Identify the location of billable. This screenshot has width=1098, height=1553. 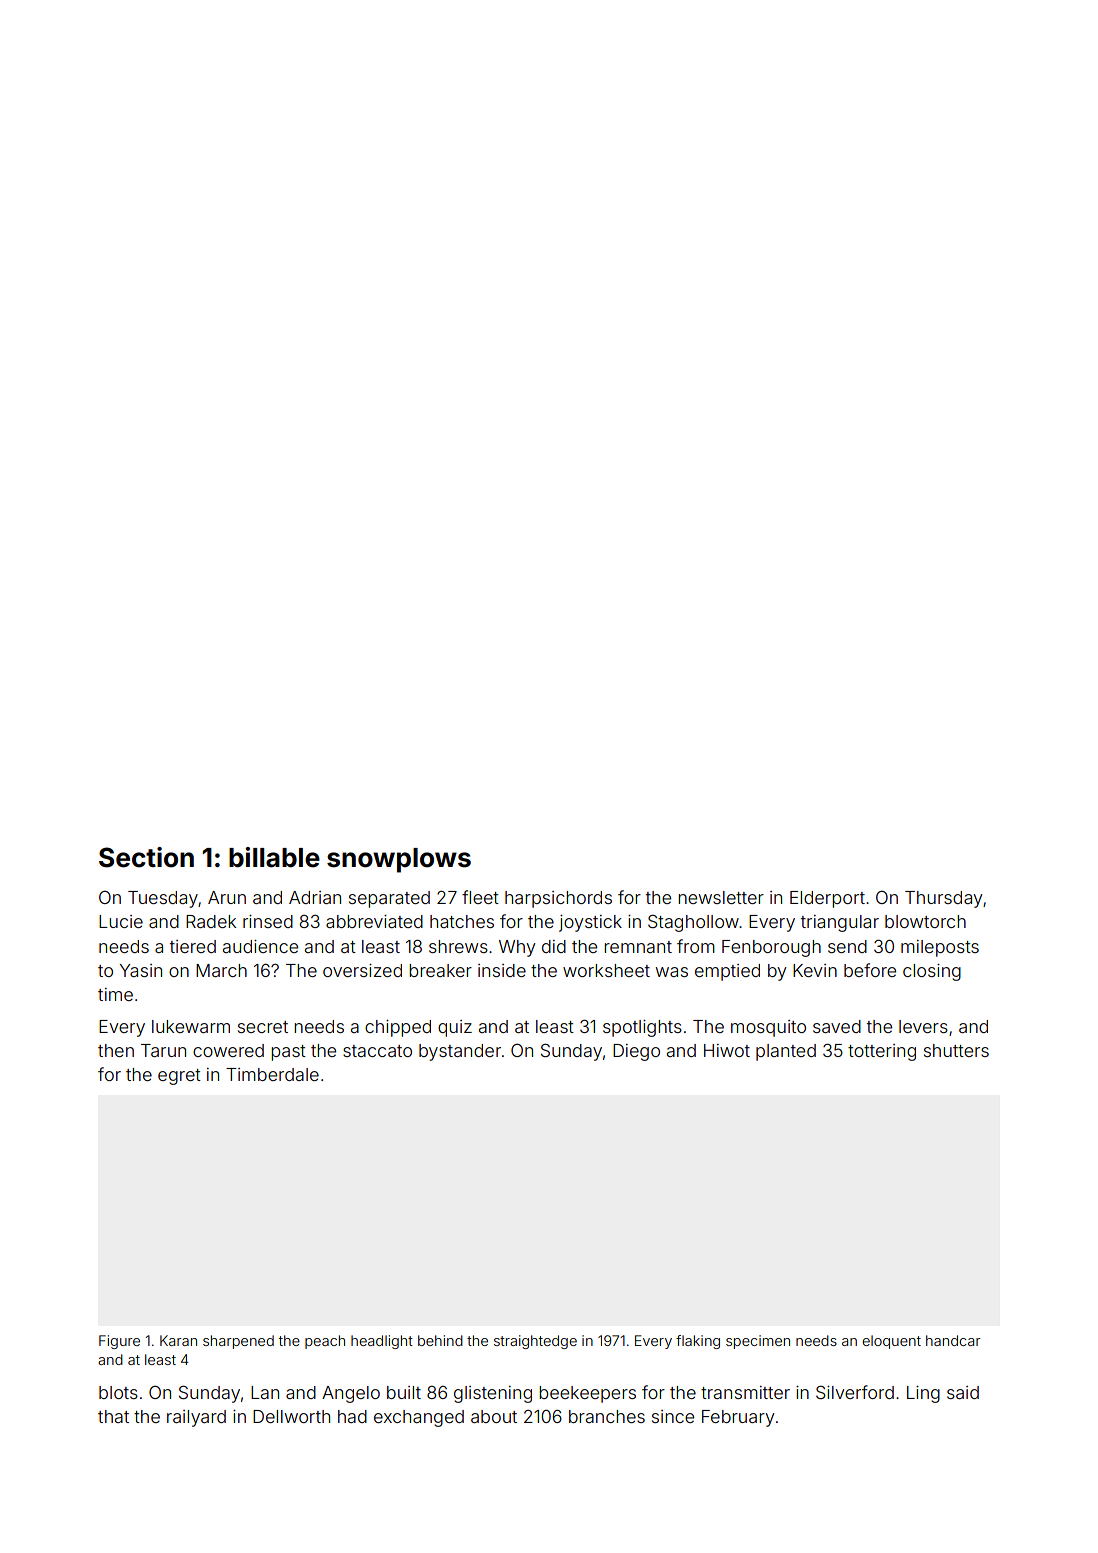
(274, 857).
